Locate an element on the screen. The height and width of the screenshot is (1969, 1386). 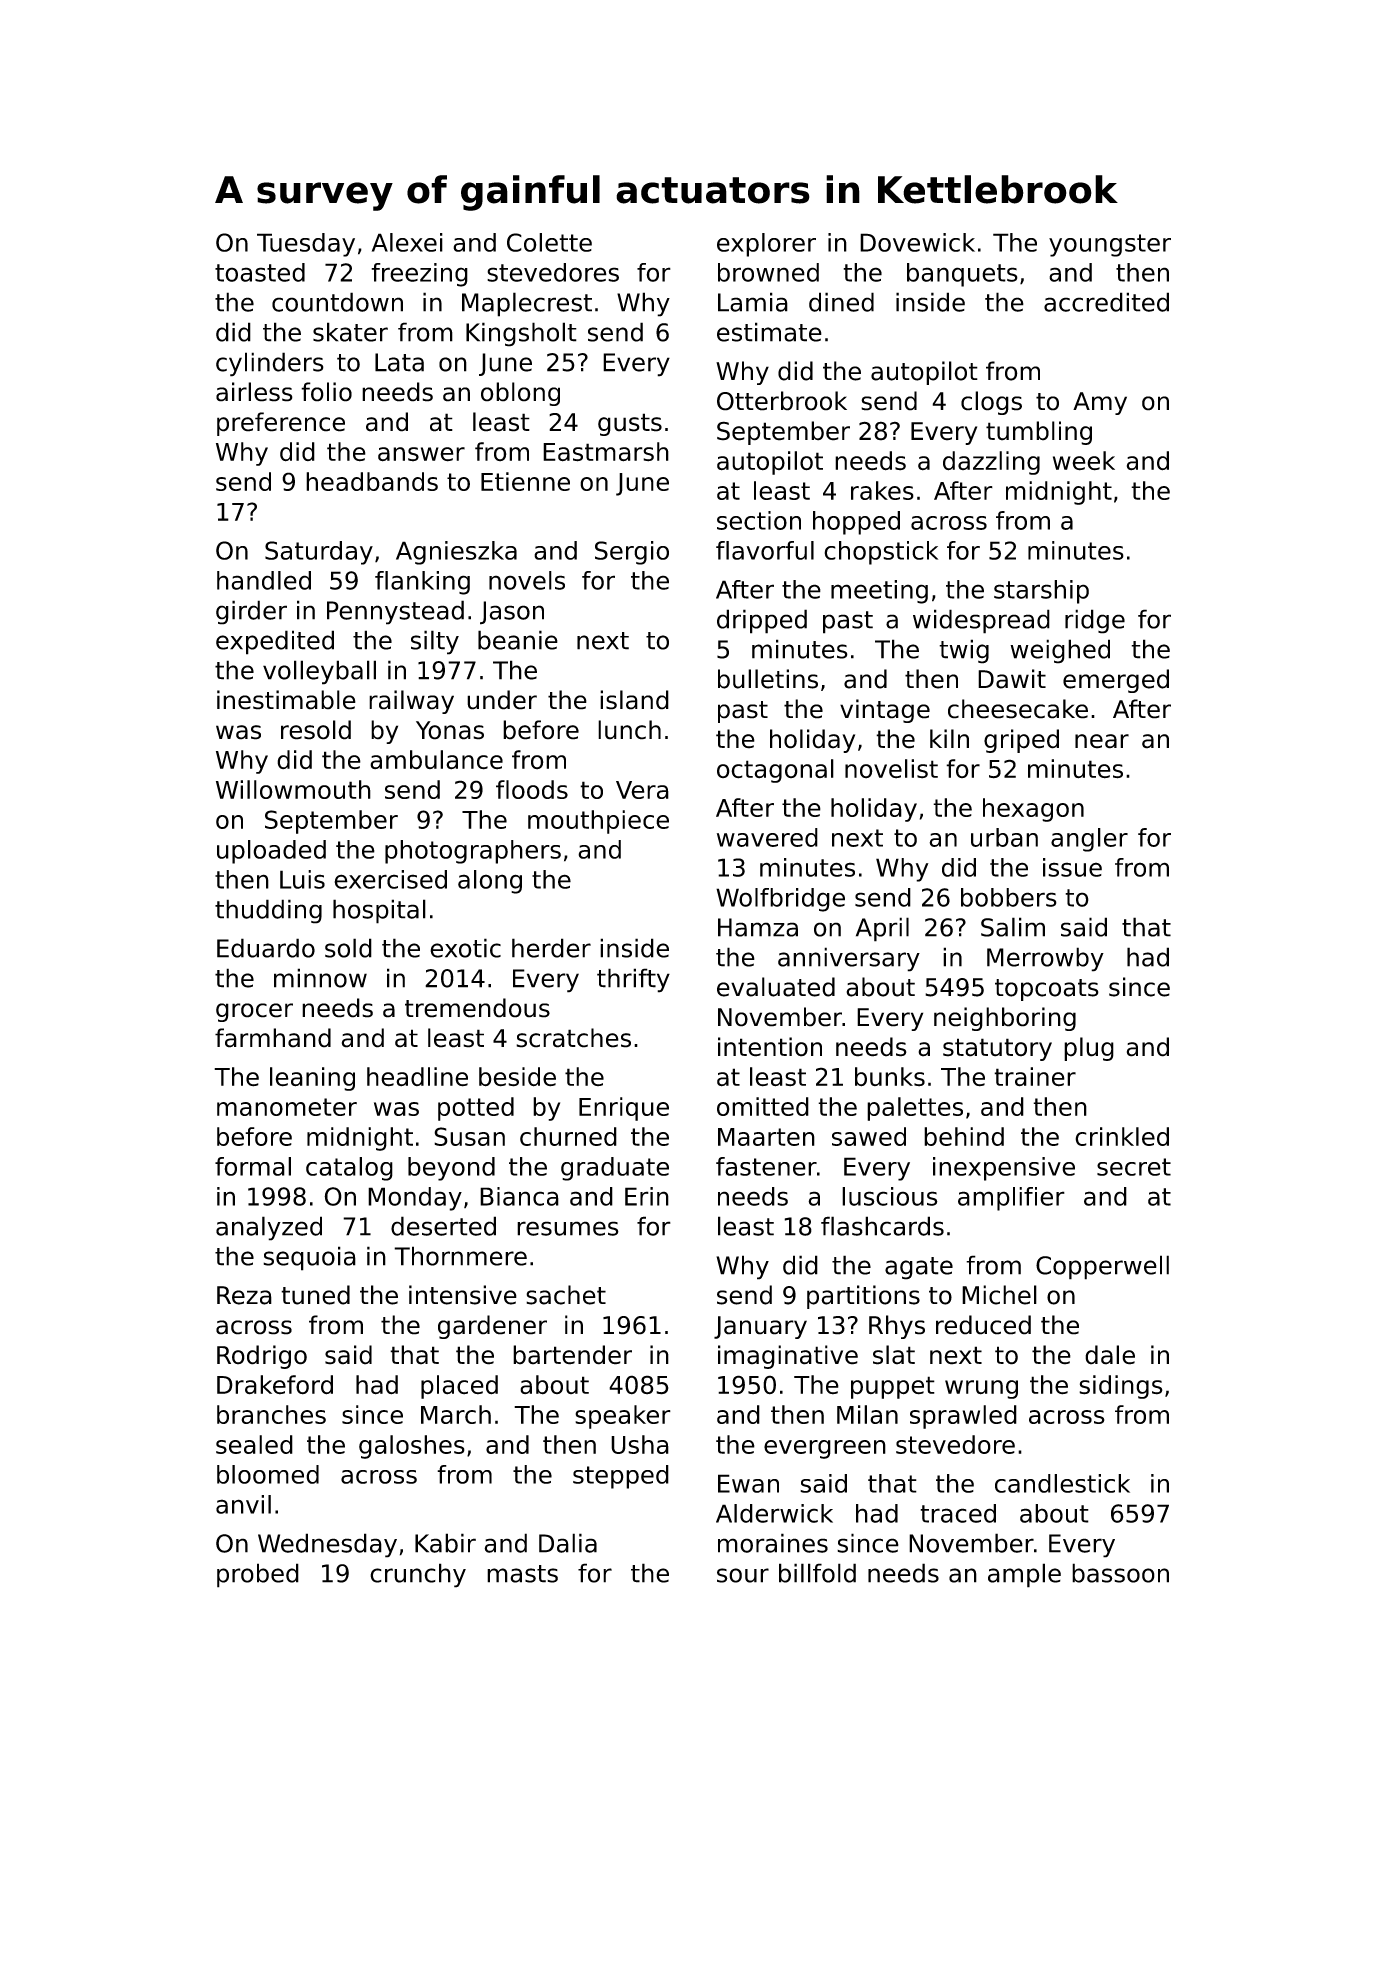
Drakeford is located at coordinates (275, 1385).
